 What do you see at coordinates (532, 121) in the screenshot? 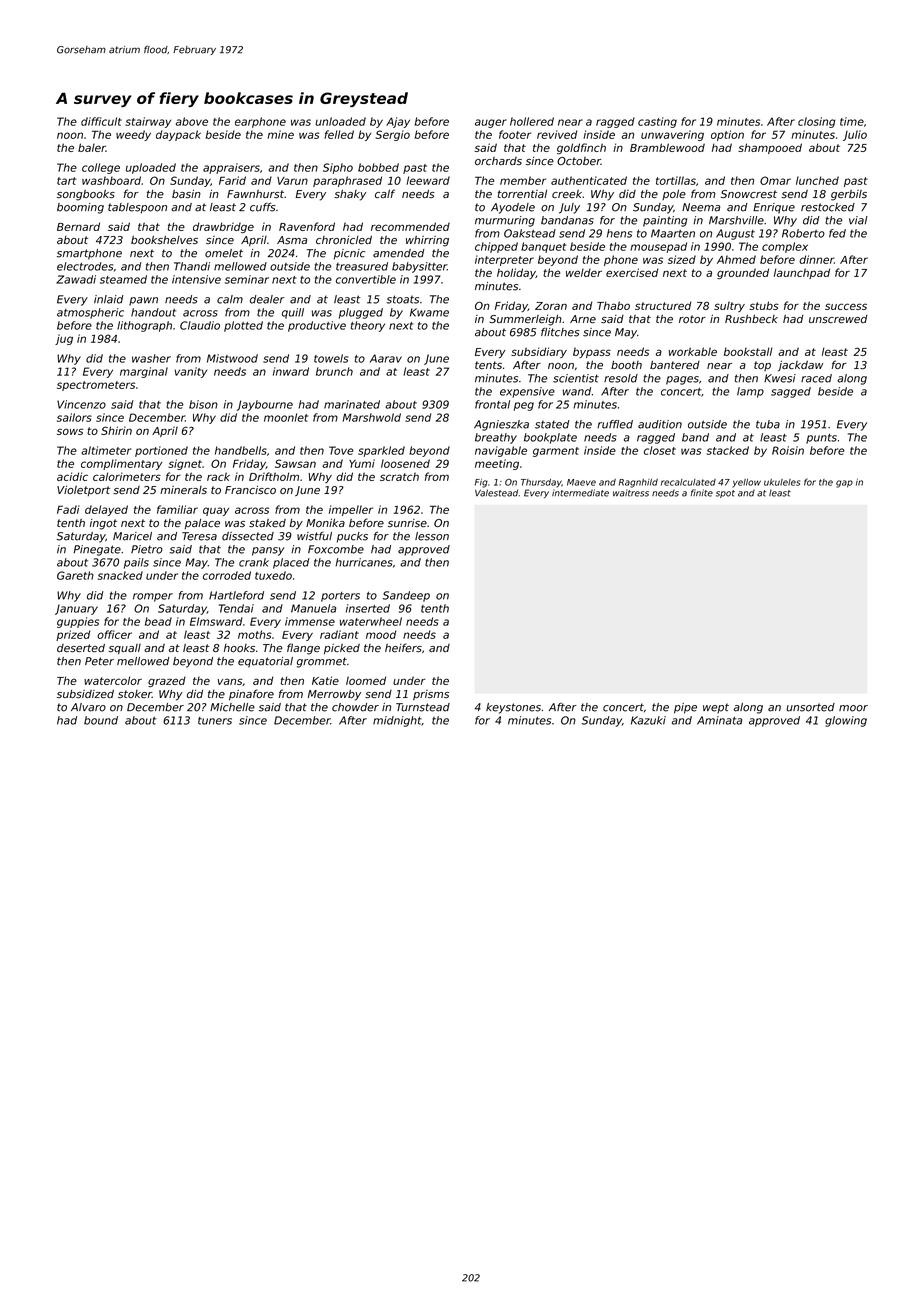
I see `hollered` at bounding box center [532, 121].
